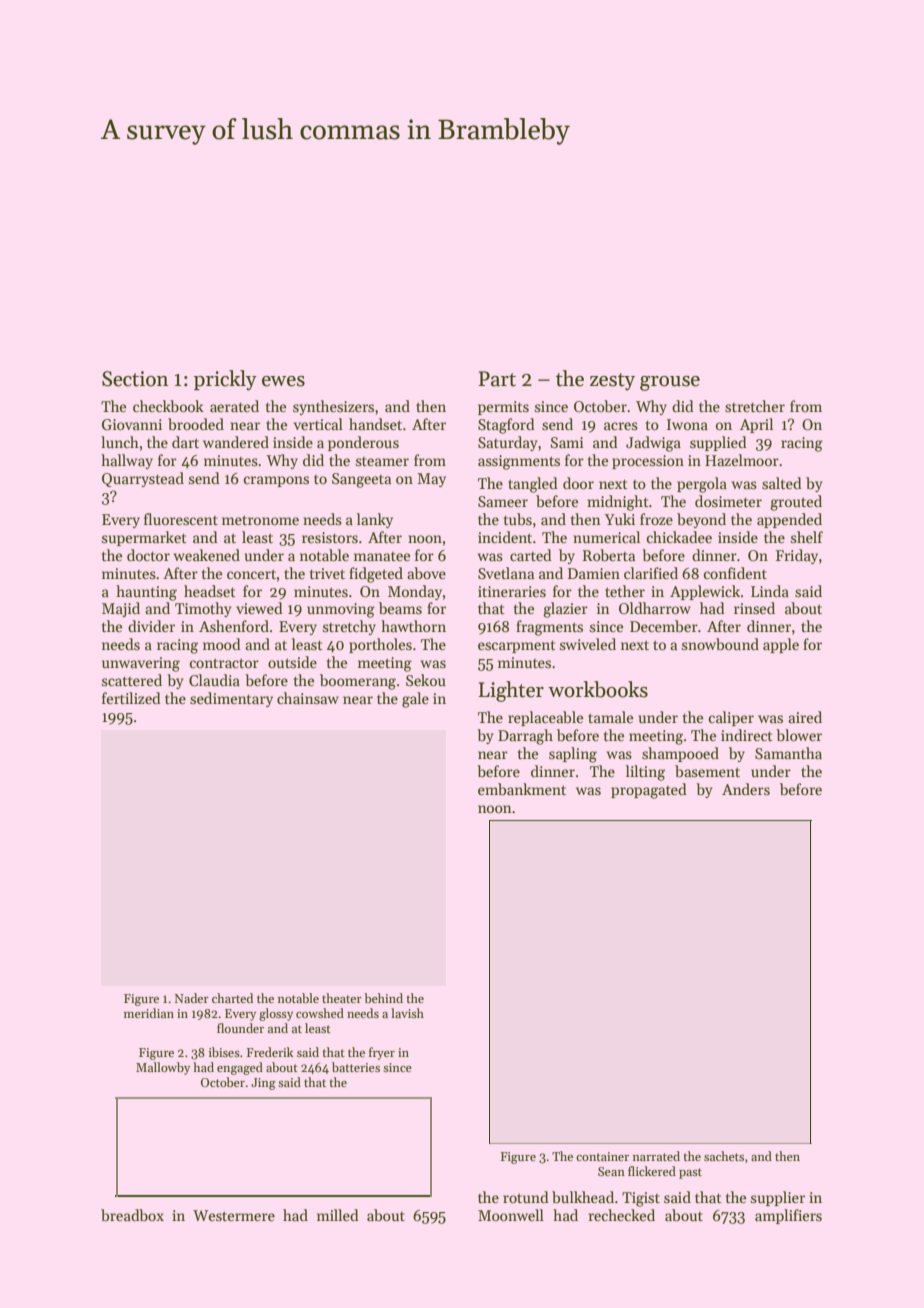  What do you see at coordinates (192, 998) in the image?
I see `Nader` at bounding box center [192, 998].
